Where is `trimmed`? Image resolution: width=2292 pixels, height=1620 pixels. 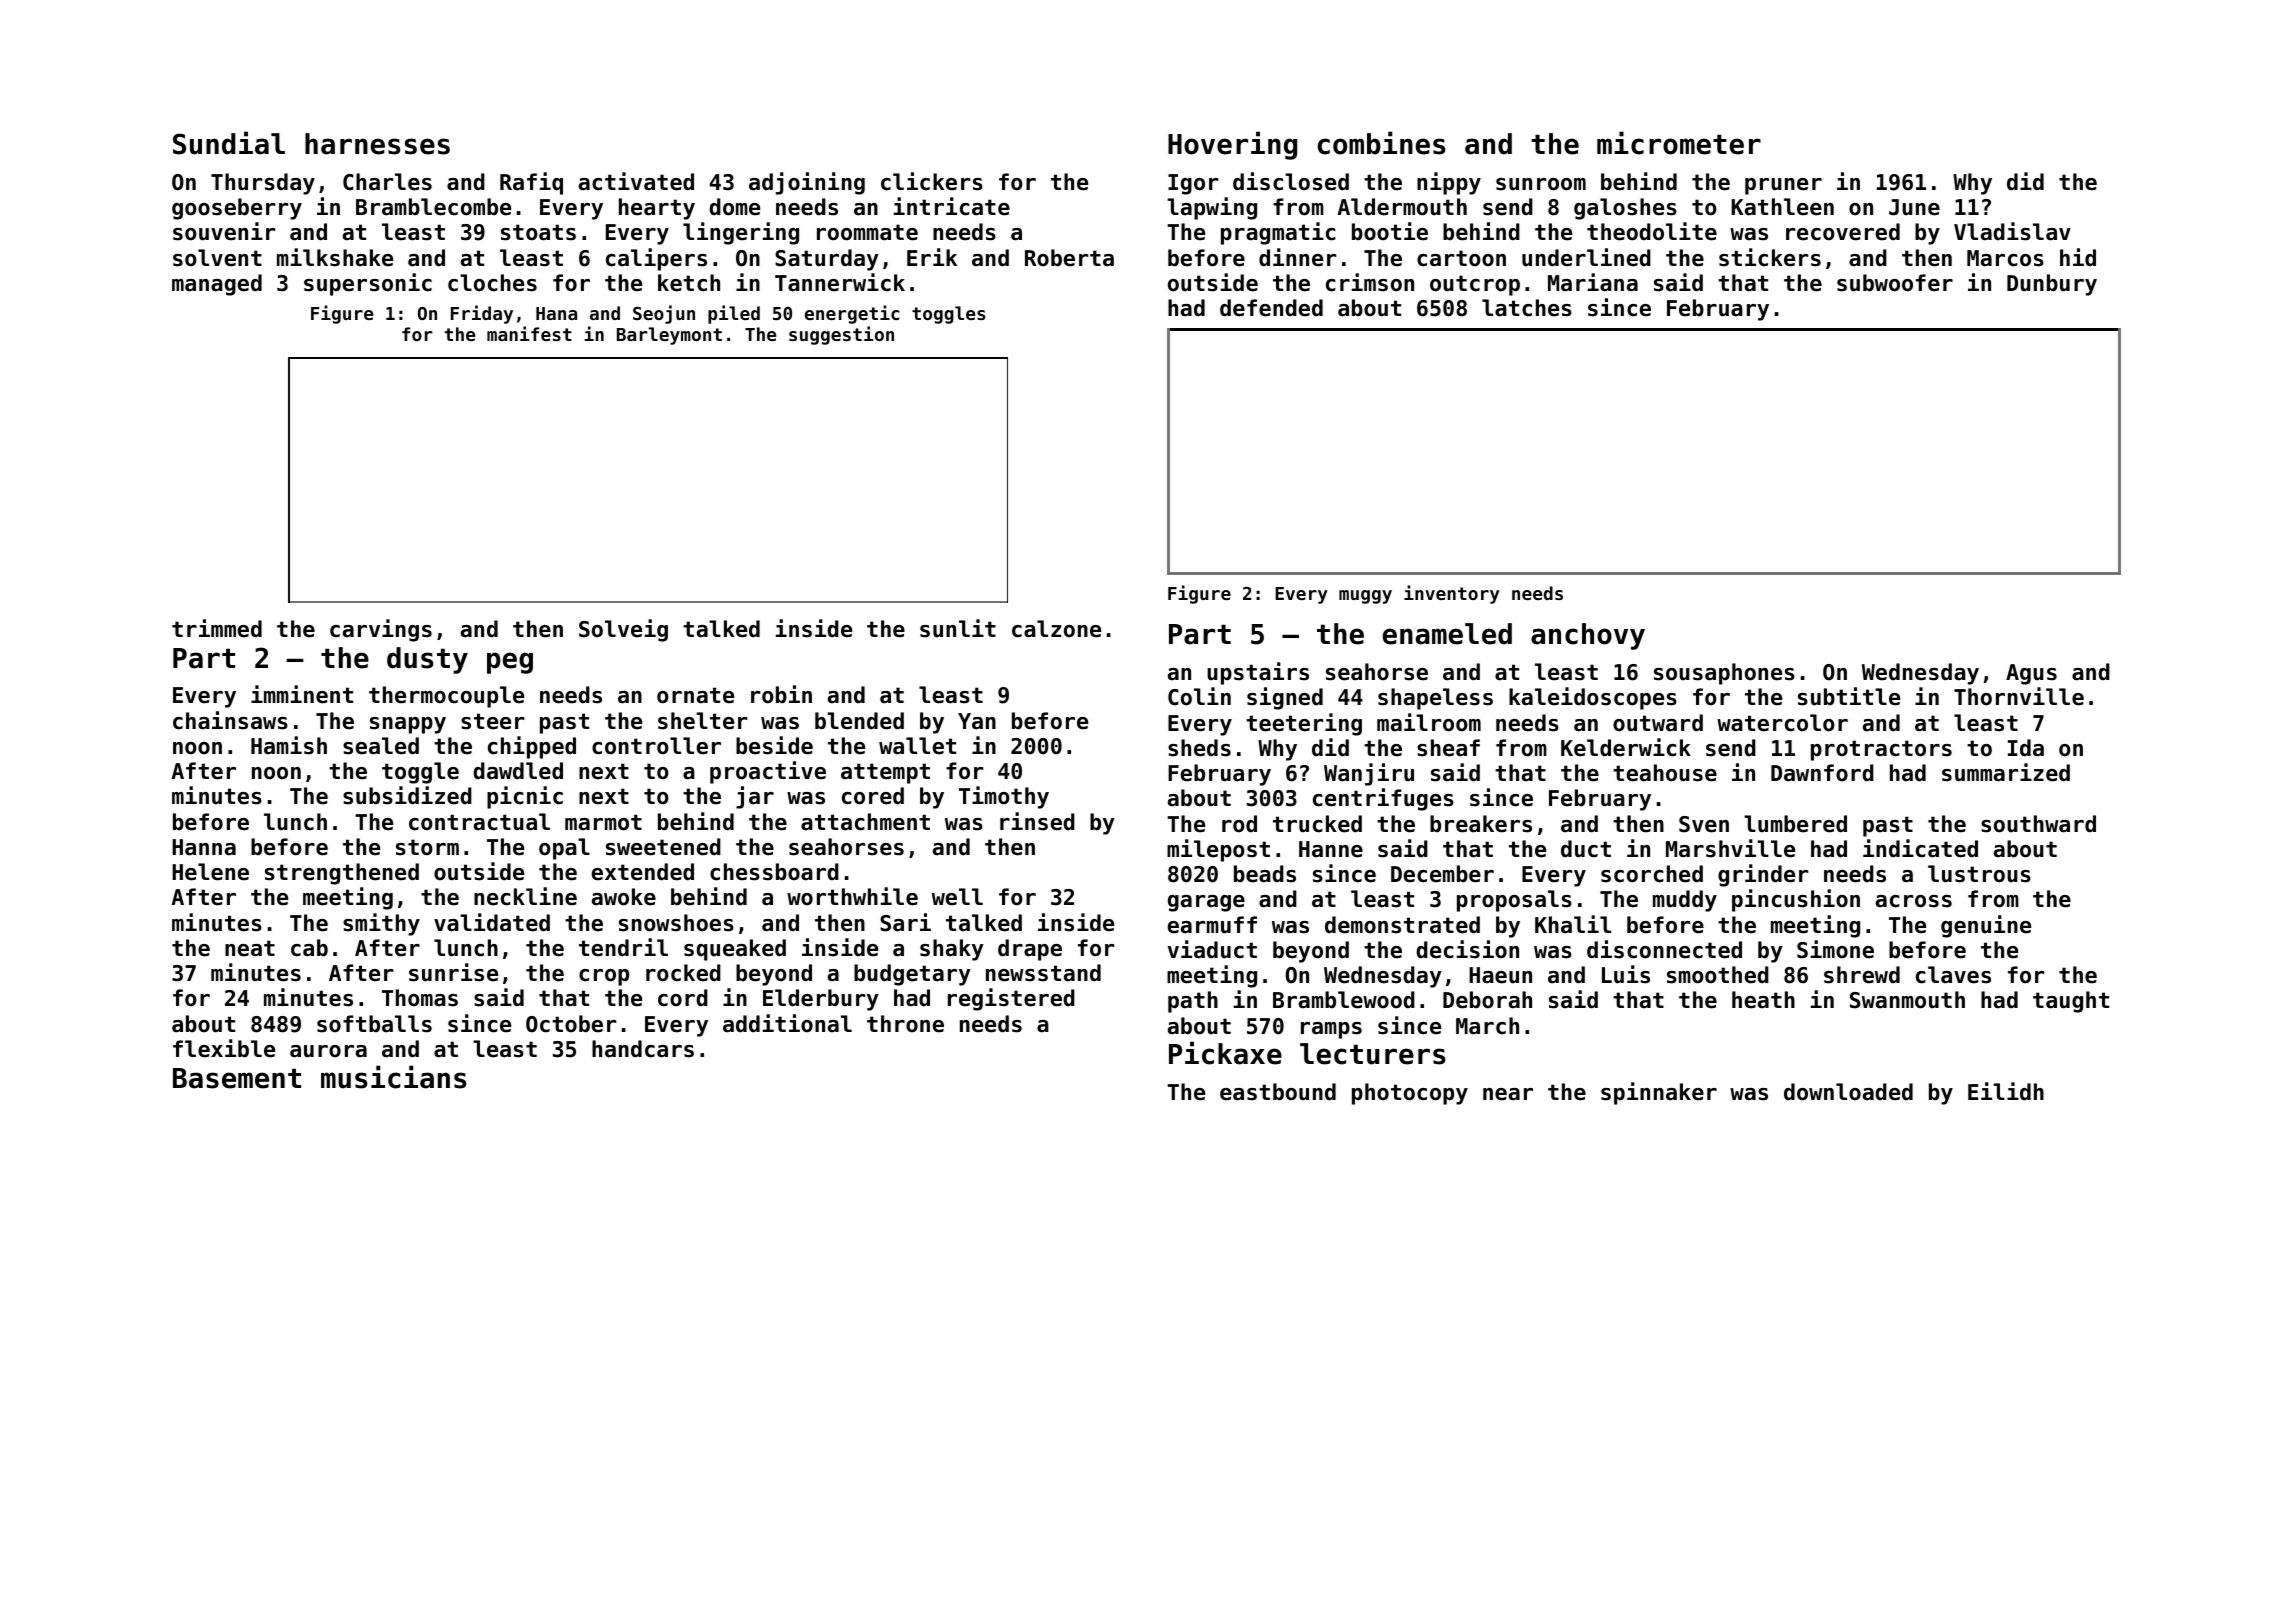
trimmed is located at coordinates (217, 628).
